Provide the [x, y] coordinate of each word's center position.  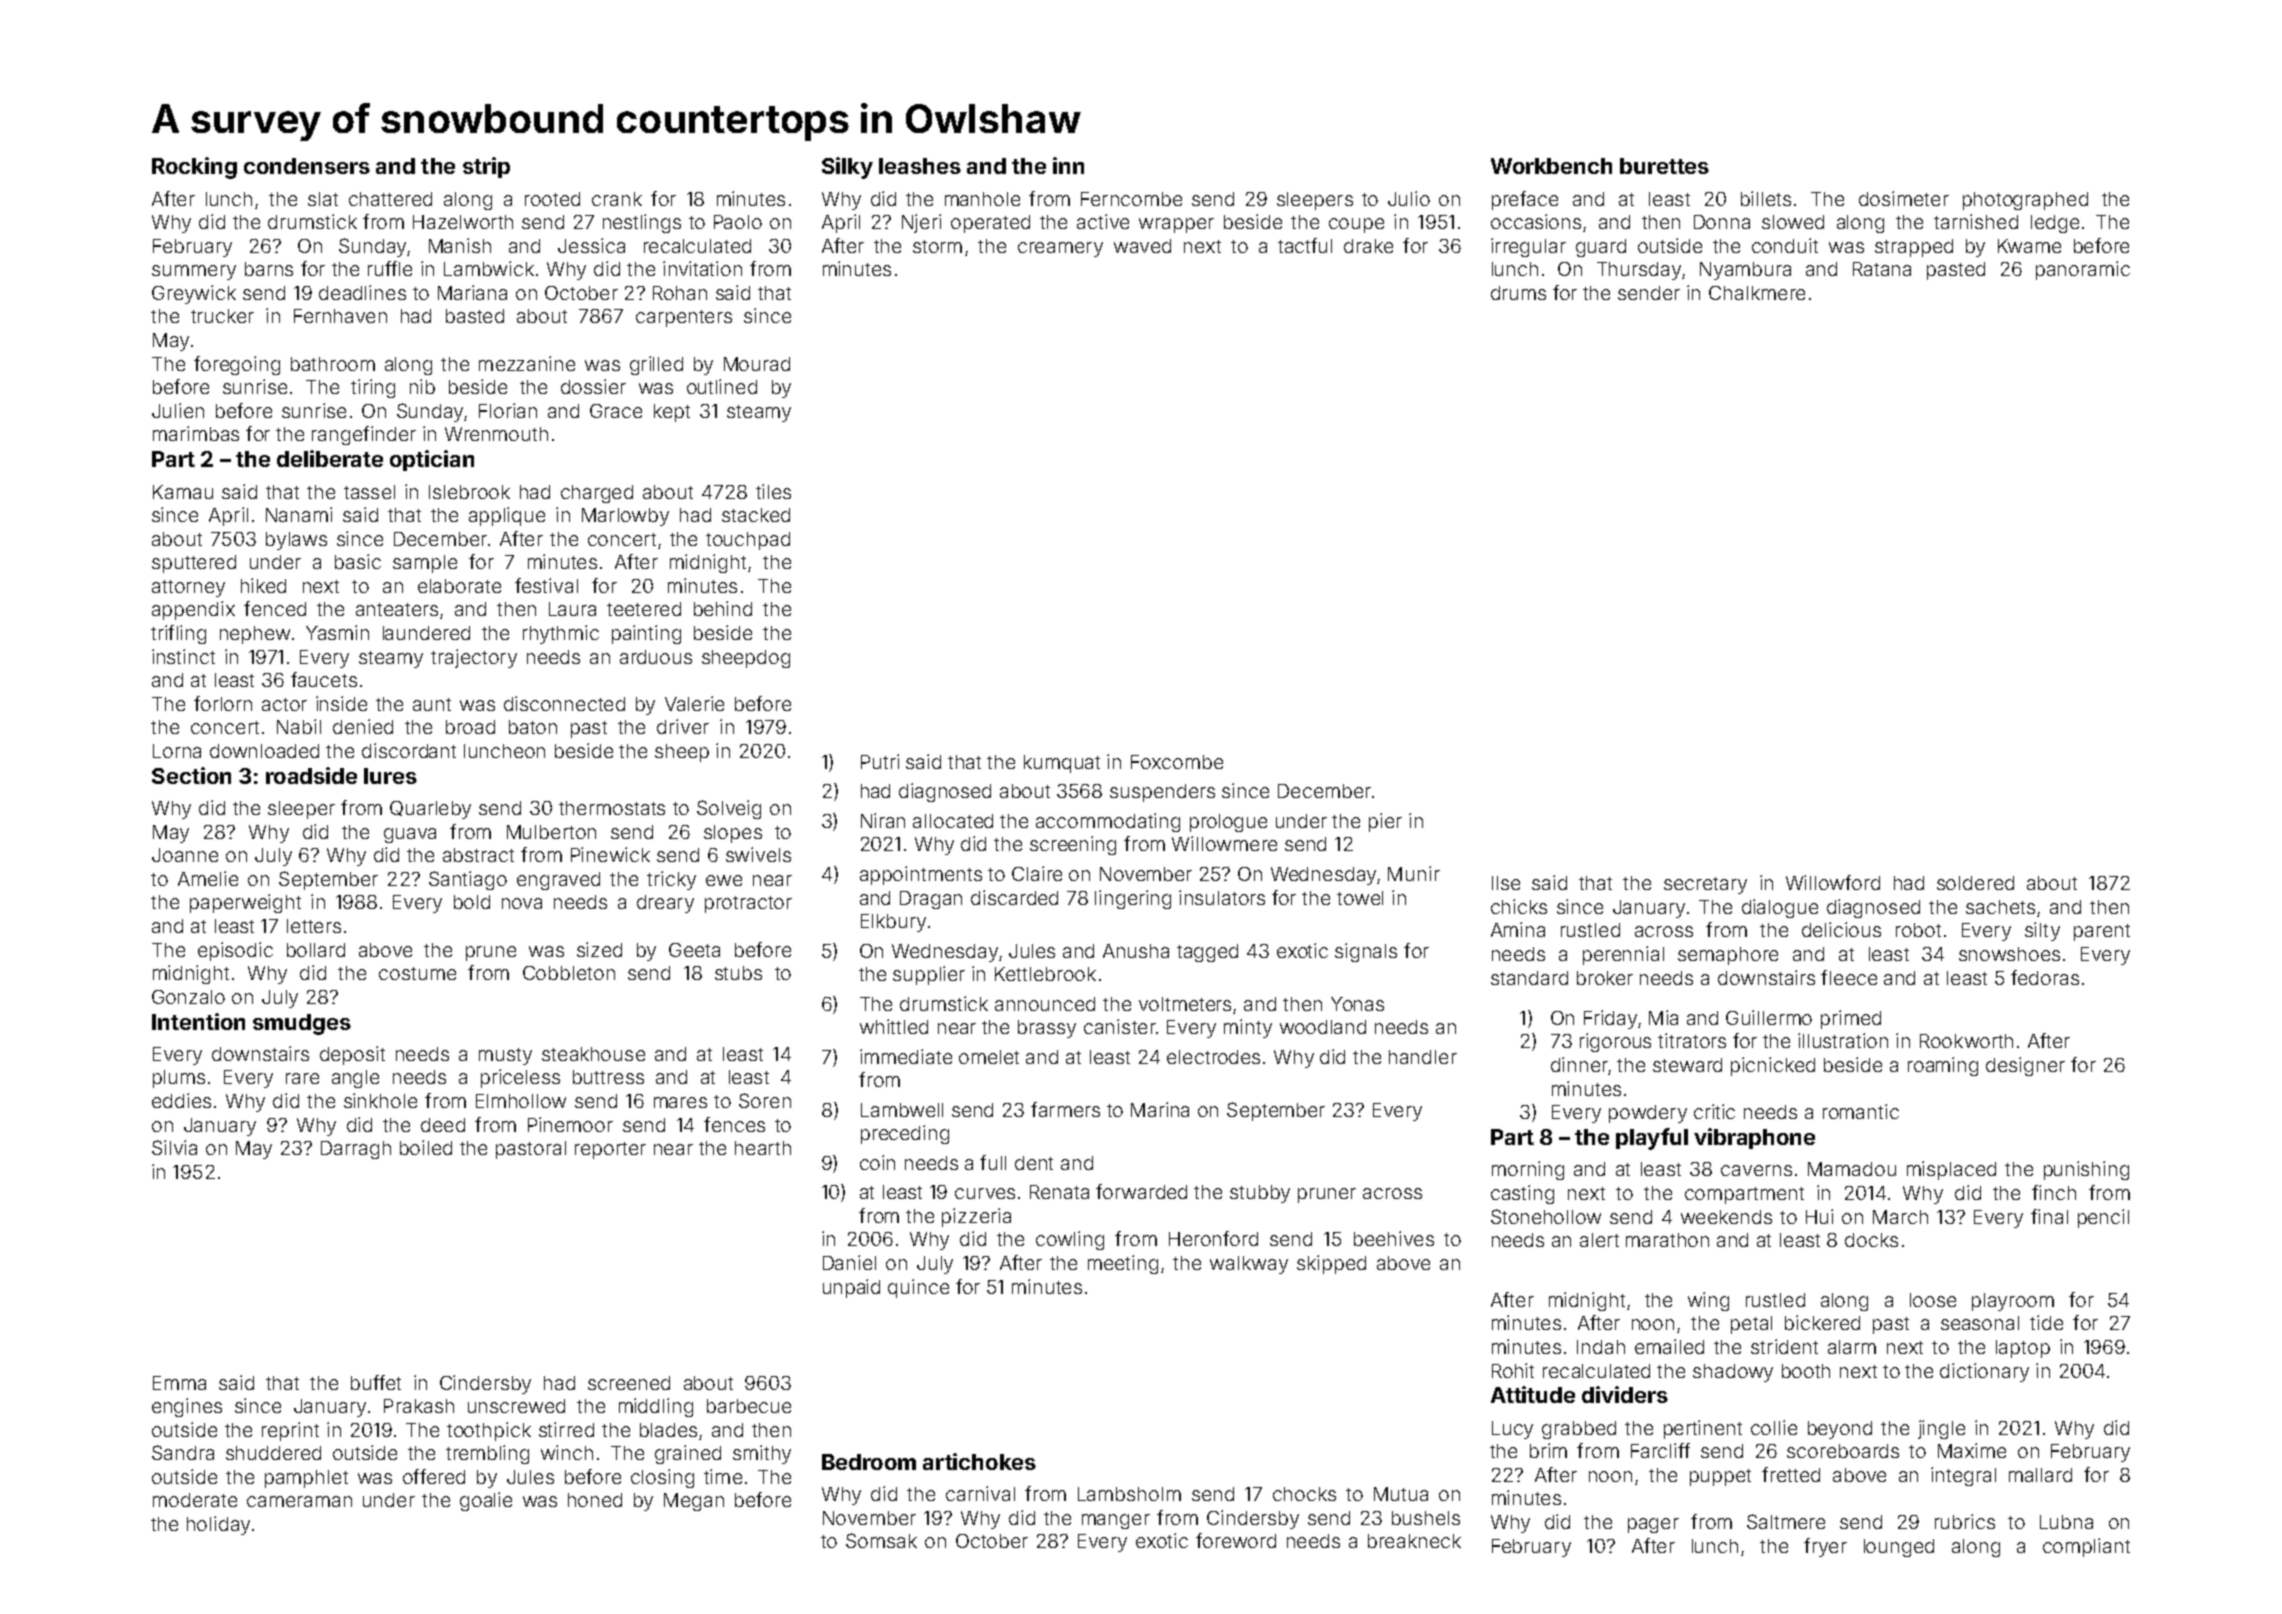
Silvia [174, 1147]
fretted [1791, 1474]
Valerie [694, 703]
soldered [1975, 883]
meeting [1123, 1264]
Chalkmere [1757, 293]
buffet [376, 1382]
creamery [1060, 249]
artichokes [979, 1461]
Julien [178, 410]
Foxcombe [1177, 762]
